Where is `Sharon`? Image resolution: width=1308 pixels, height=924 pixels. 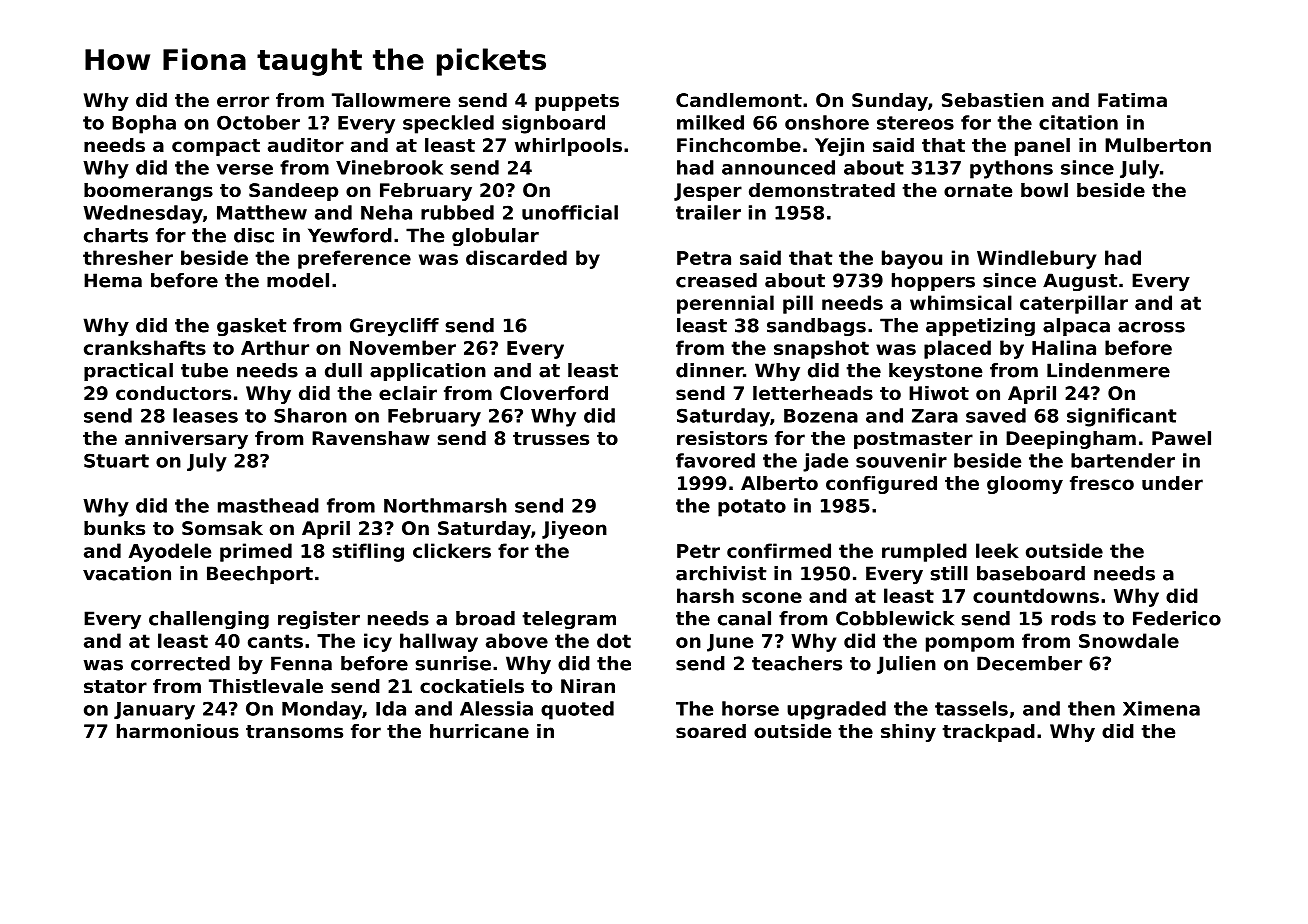 Sharon is located at coordinates (310, 415).
